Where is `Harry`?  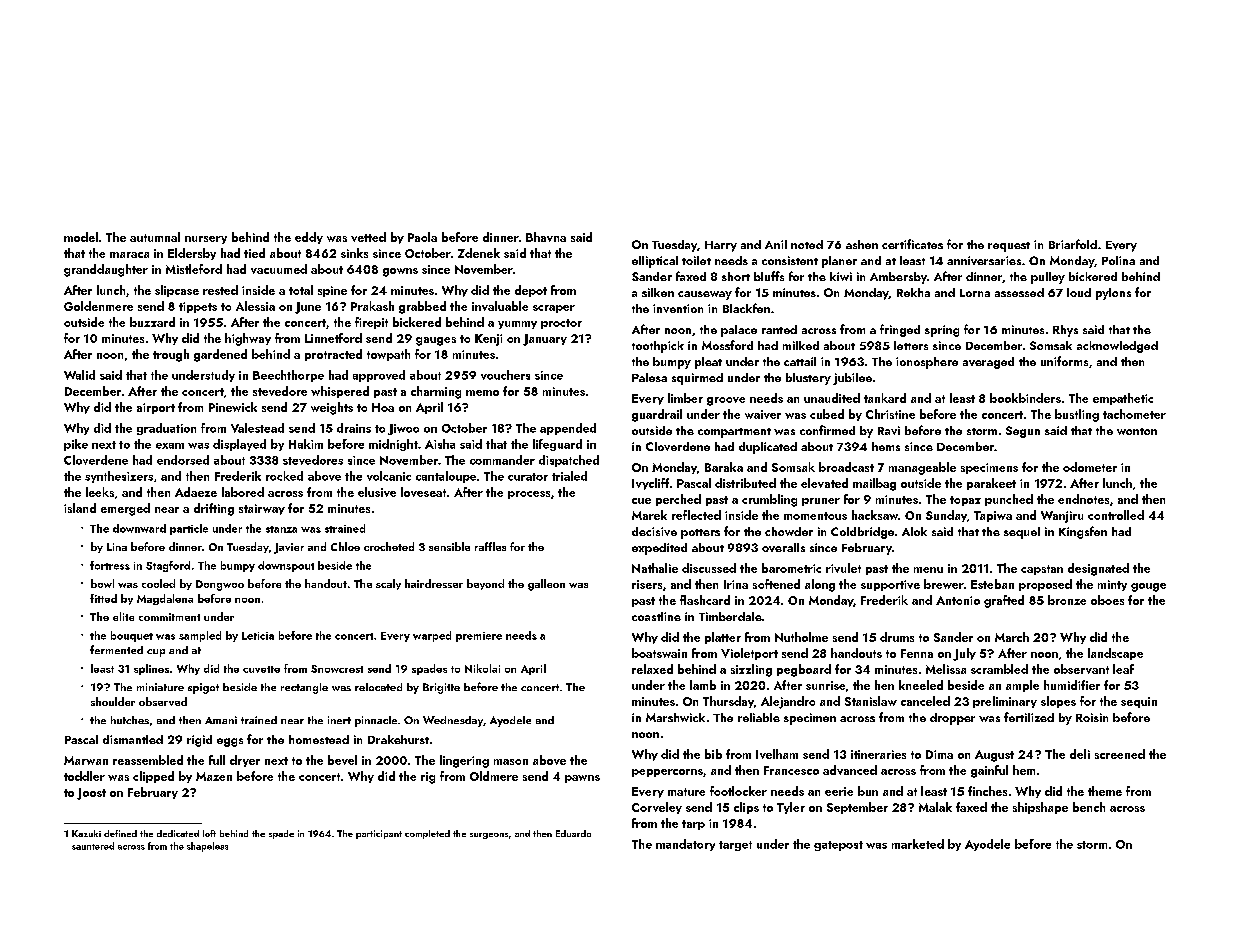
Harry is located at coordinates (721, 246).
